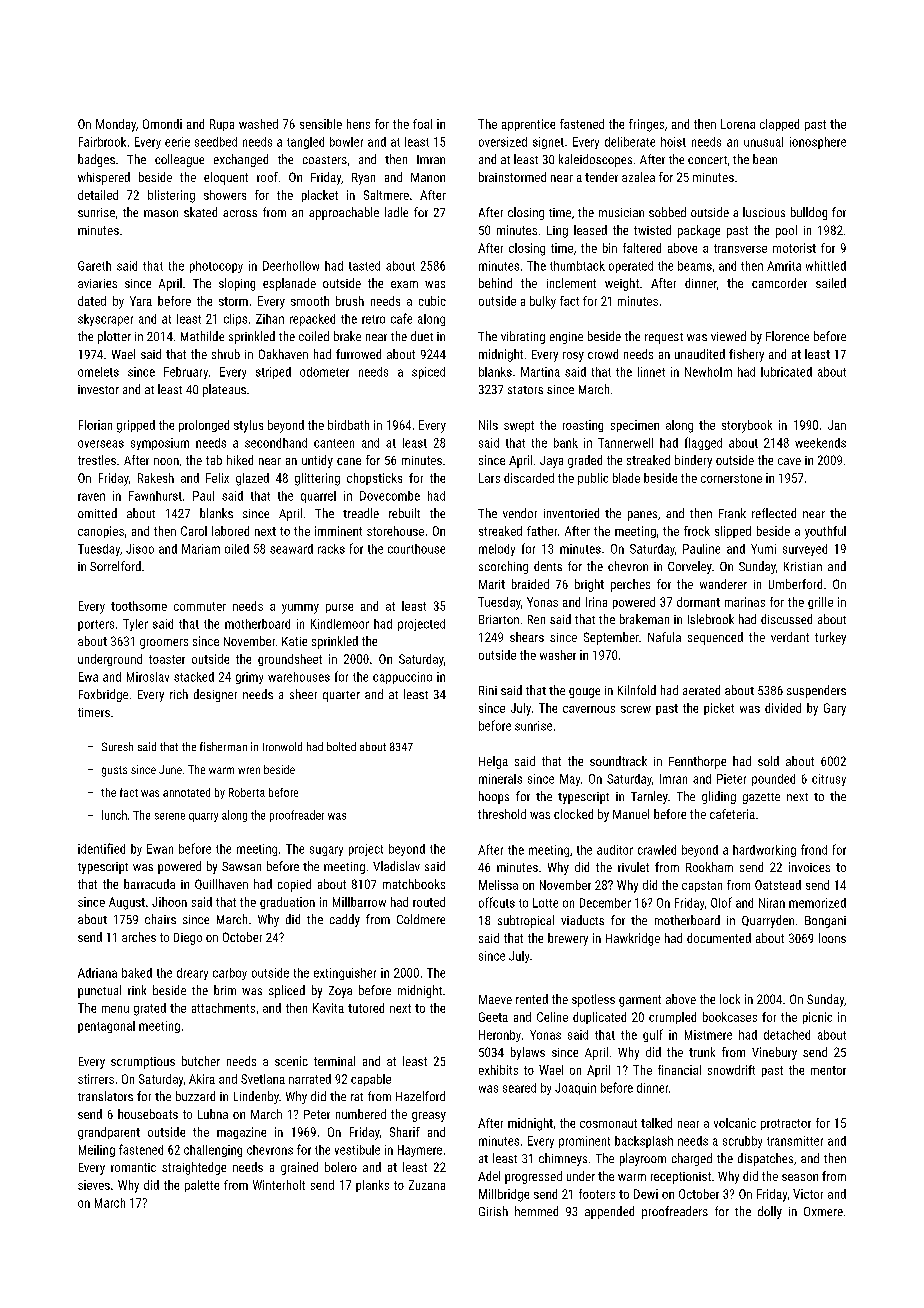 The height and width of the image is (1308, 924). Describe the element at coordinates (170, 769) in the image. I see `June` at that location.
